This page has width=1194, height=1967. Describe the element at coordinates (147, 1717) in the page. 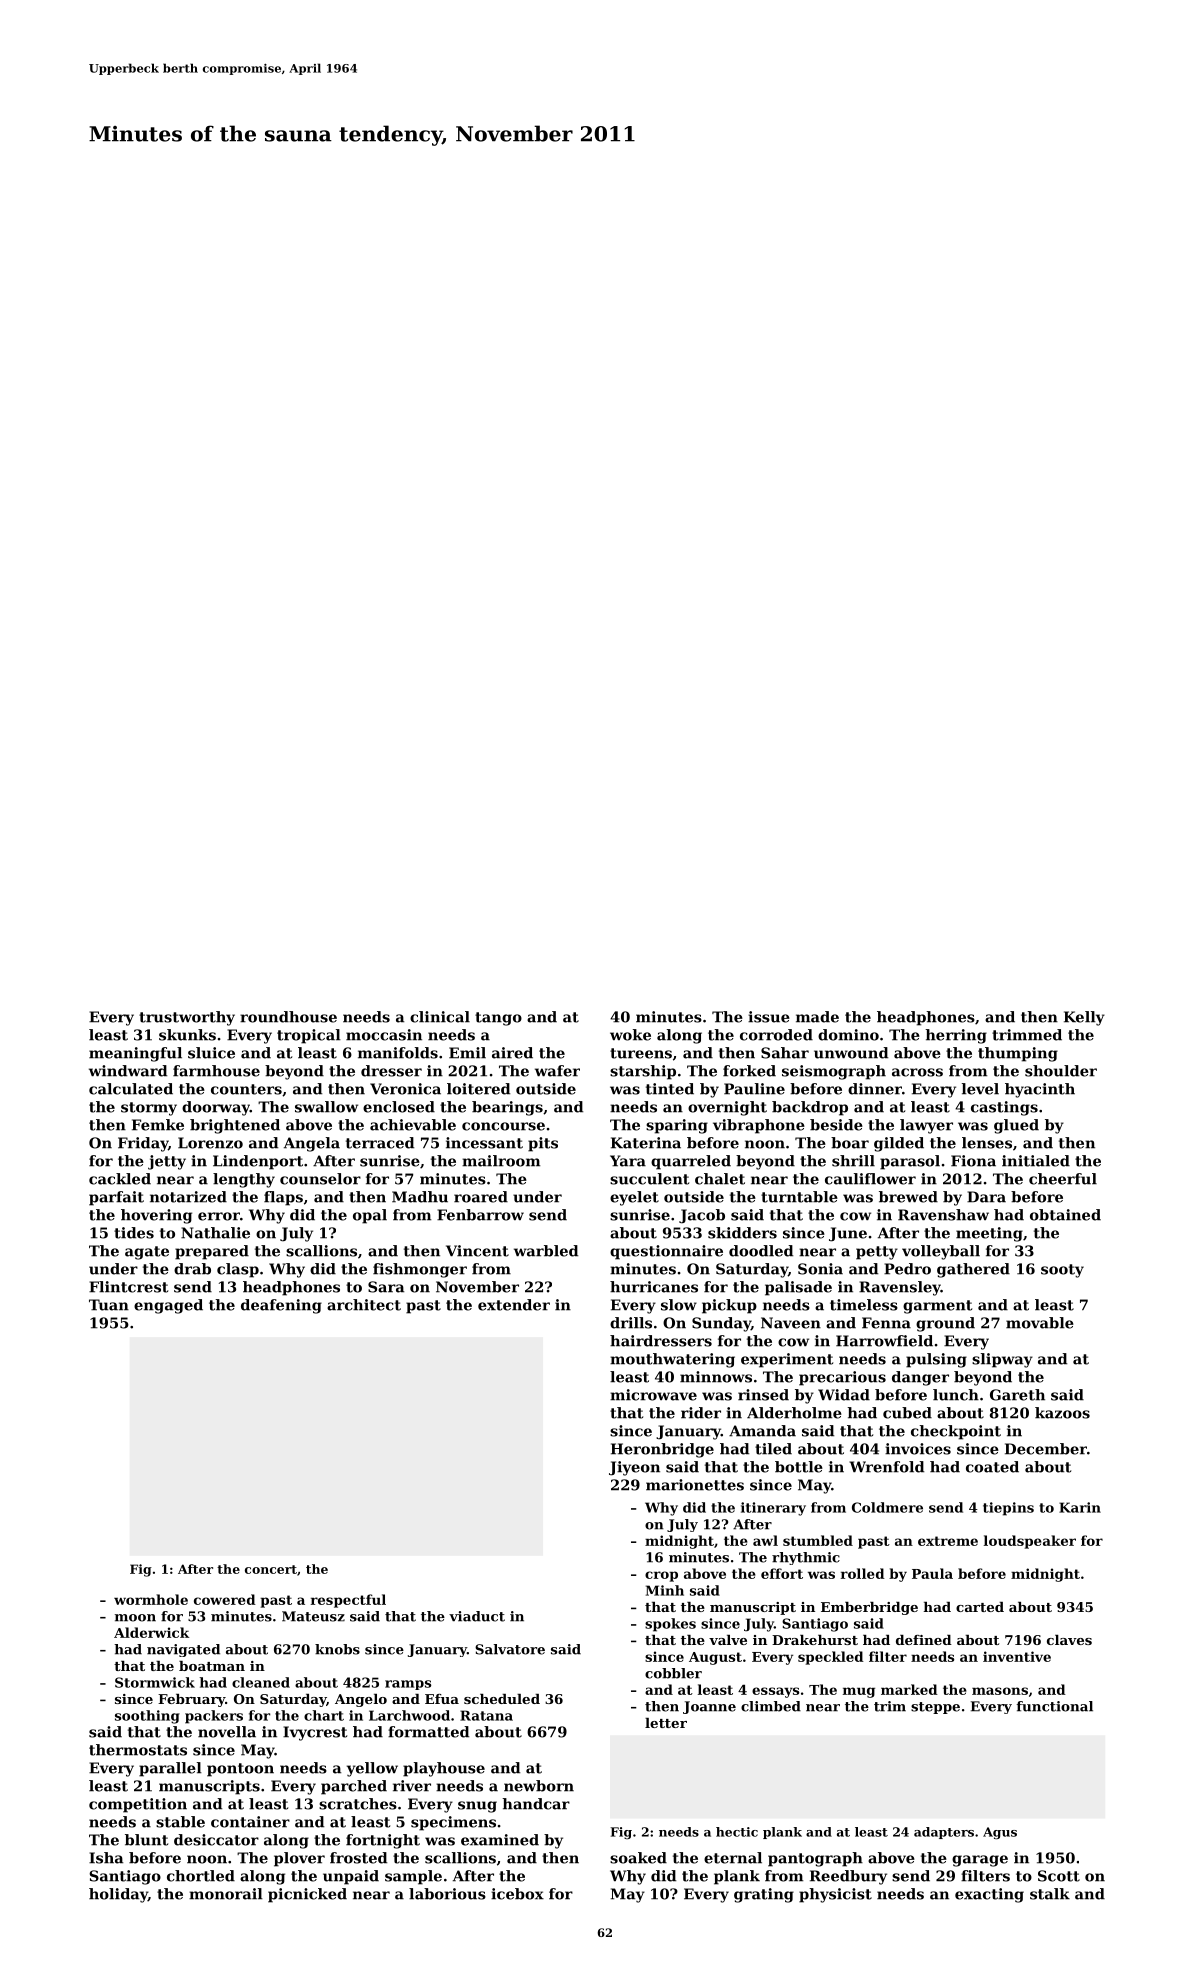

I see `soothing` at that location.
